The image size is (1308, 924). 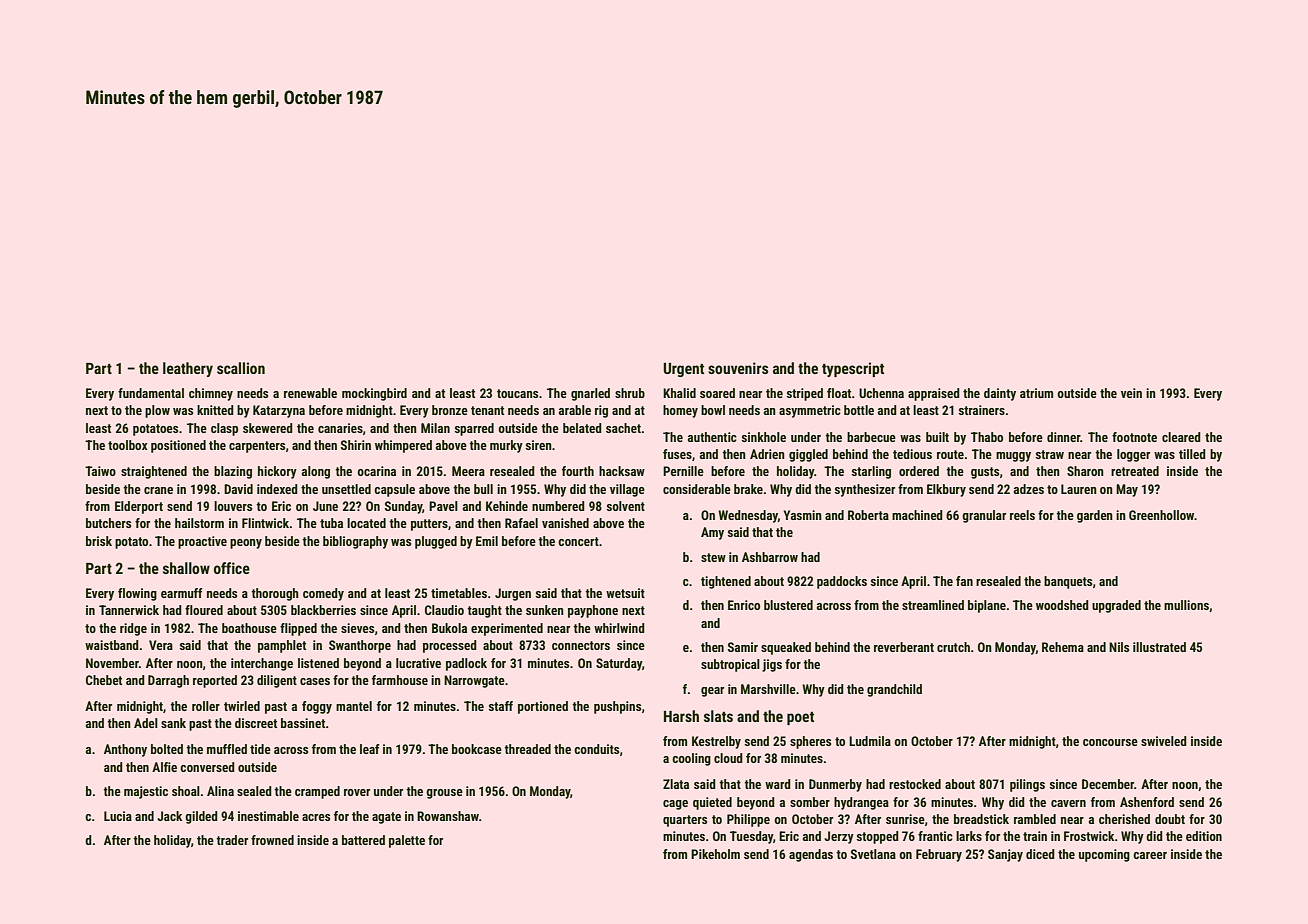 I want to click on frowned, so click(x=272, y=840).
